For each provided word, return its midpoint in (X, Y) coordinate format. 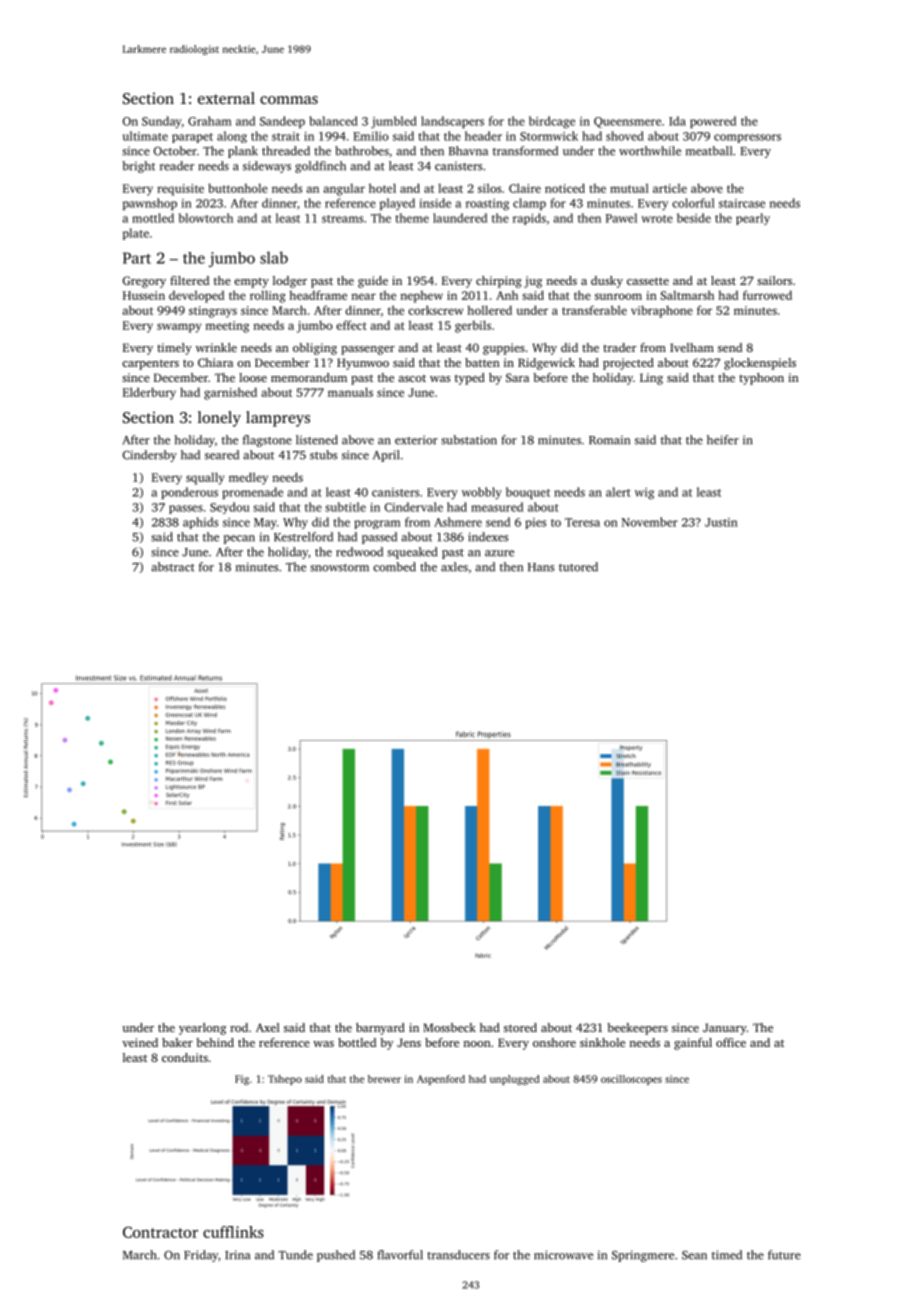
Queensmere (627, 122)
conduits (185, 1057)
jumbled (394, 122)
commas (289, 100)
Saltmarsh (687, 295)
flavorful (400, 1255)
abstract (173, 567)
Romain (609, 440)
